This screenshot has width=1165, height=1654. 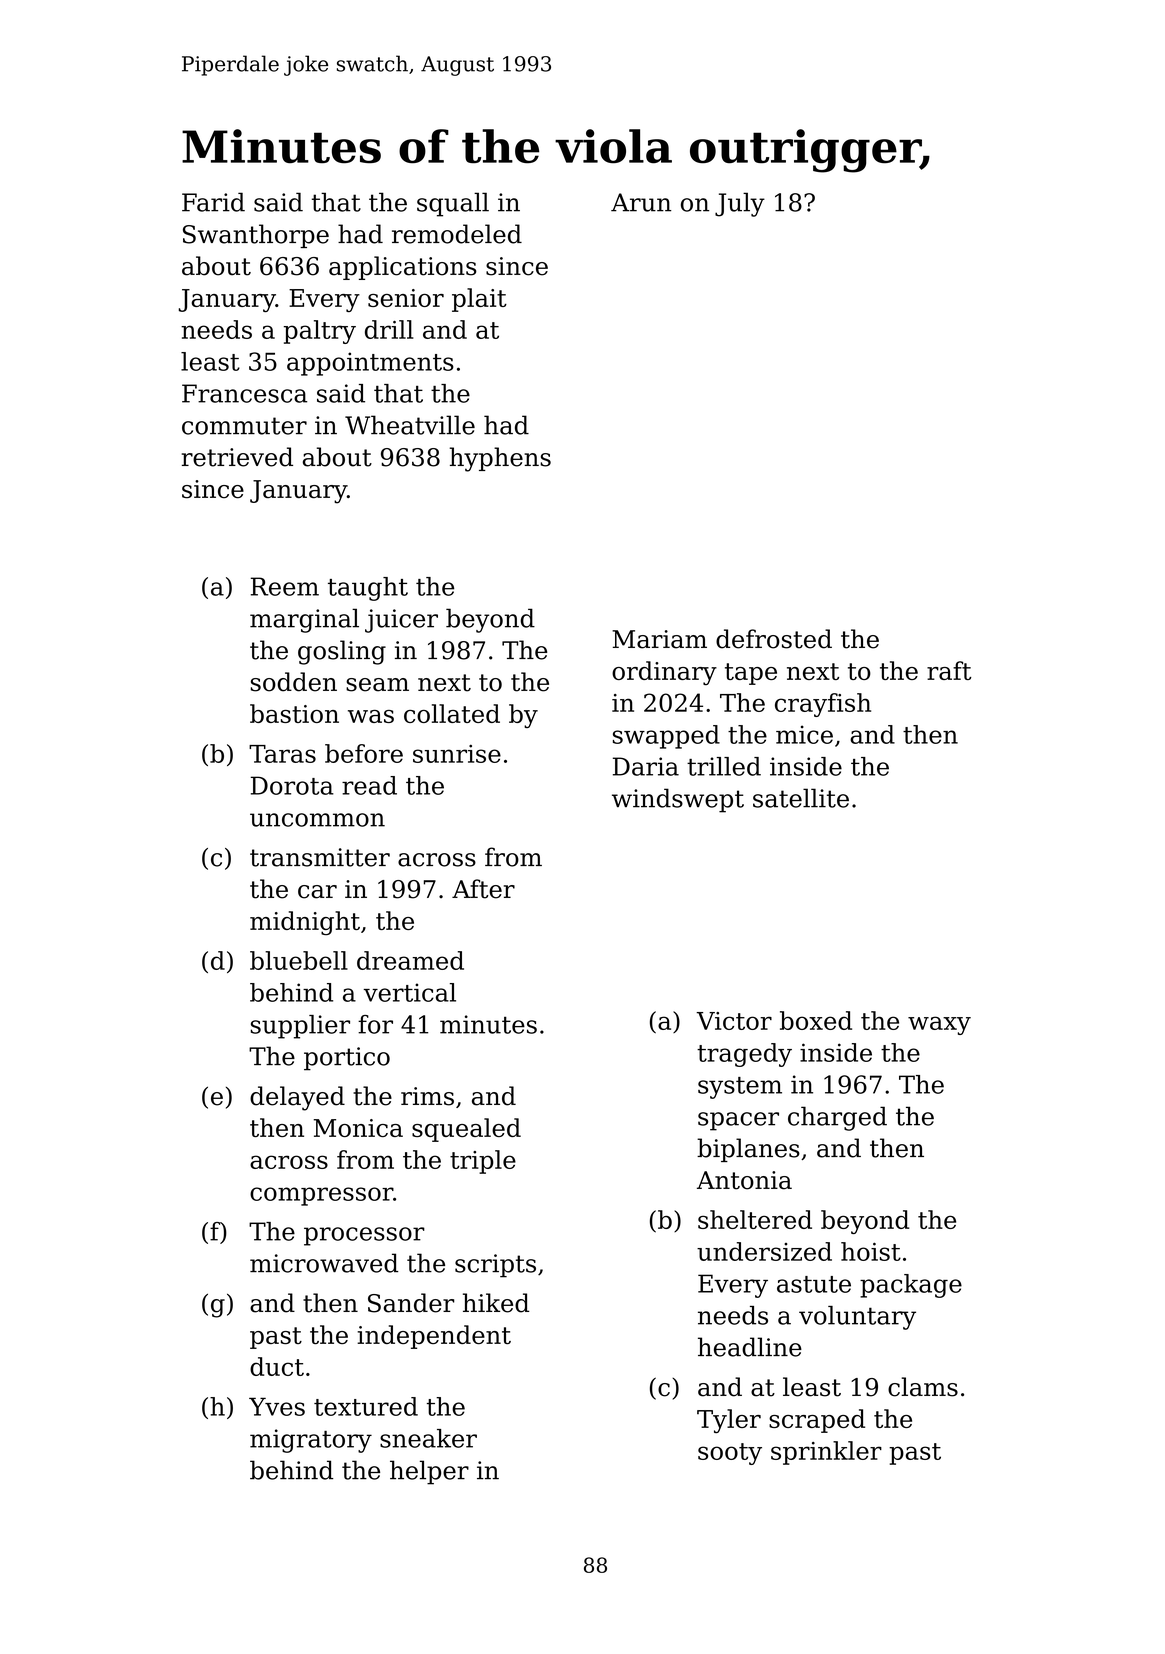 What do you see at coordinates (403, 268) in the screenshot?
I see `applications` at bounding box center [403, 268].
